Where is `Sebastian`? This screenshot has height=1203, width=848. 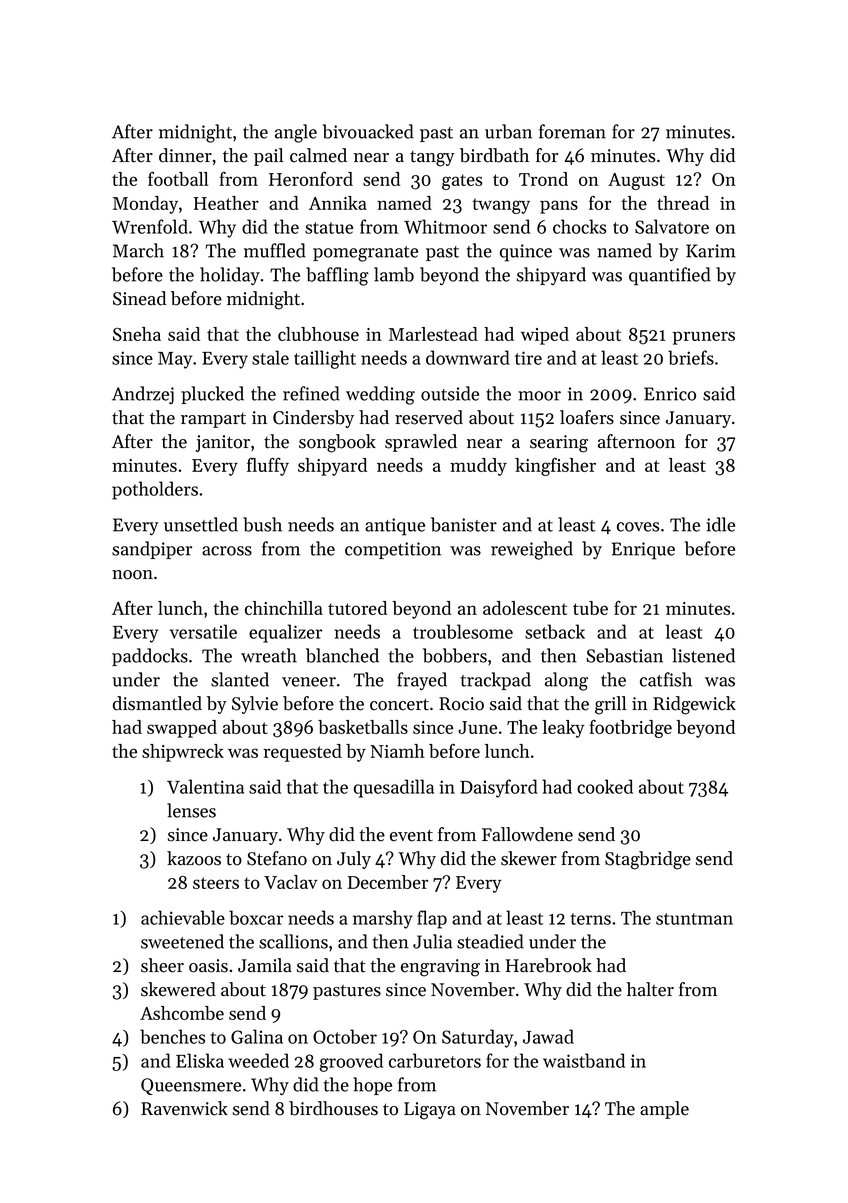 Sebastian is located at coordinates (624, 655).
